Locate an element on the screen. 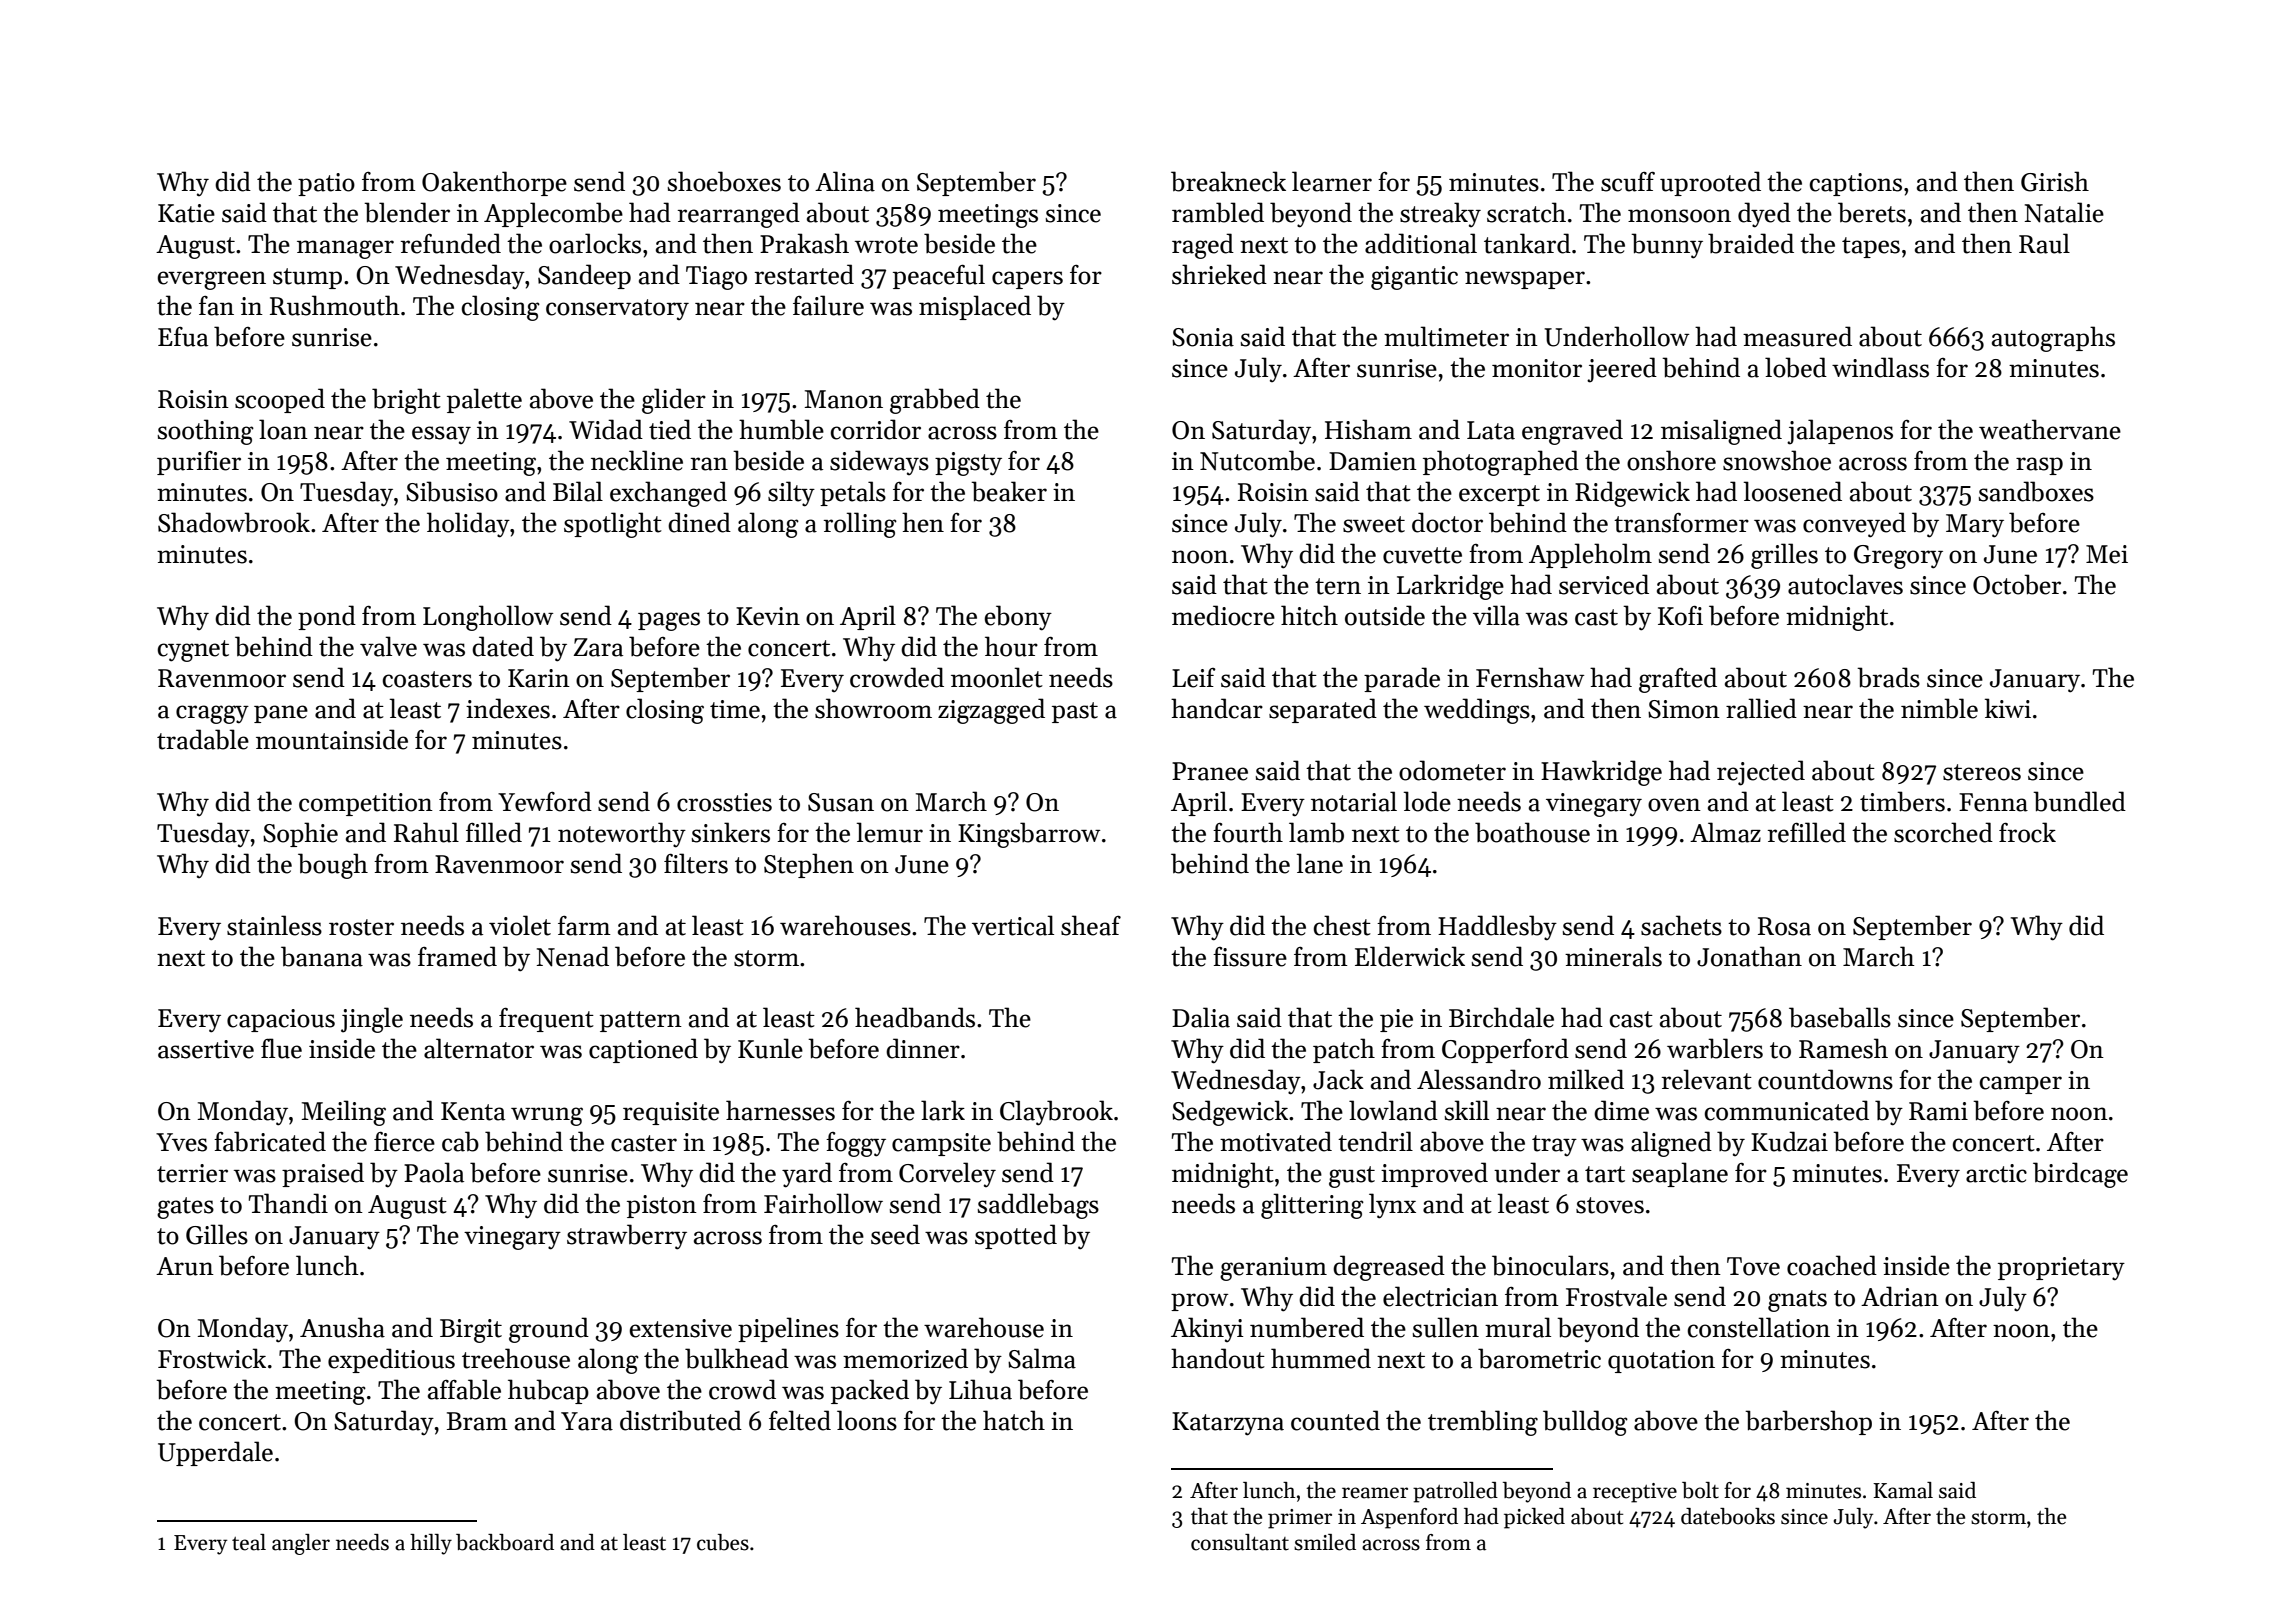 The height and width of the screenshot is (1620, 2292). Yewford is located at coordinates (545, 801).
